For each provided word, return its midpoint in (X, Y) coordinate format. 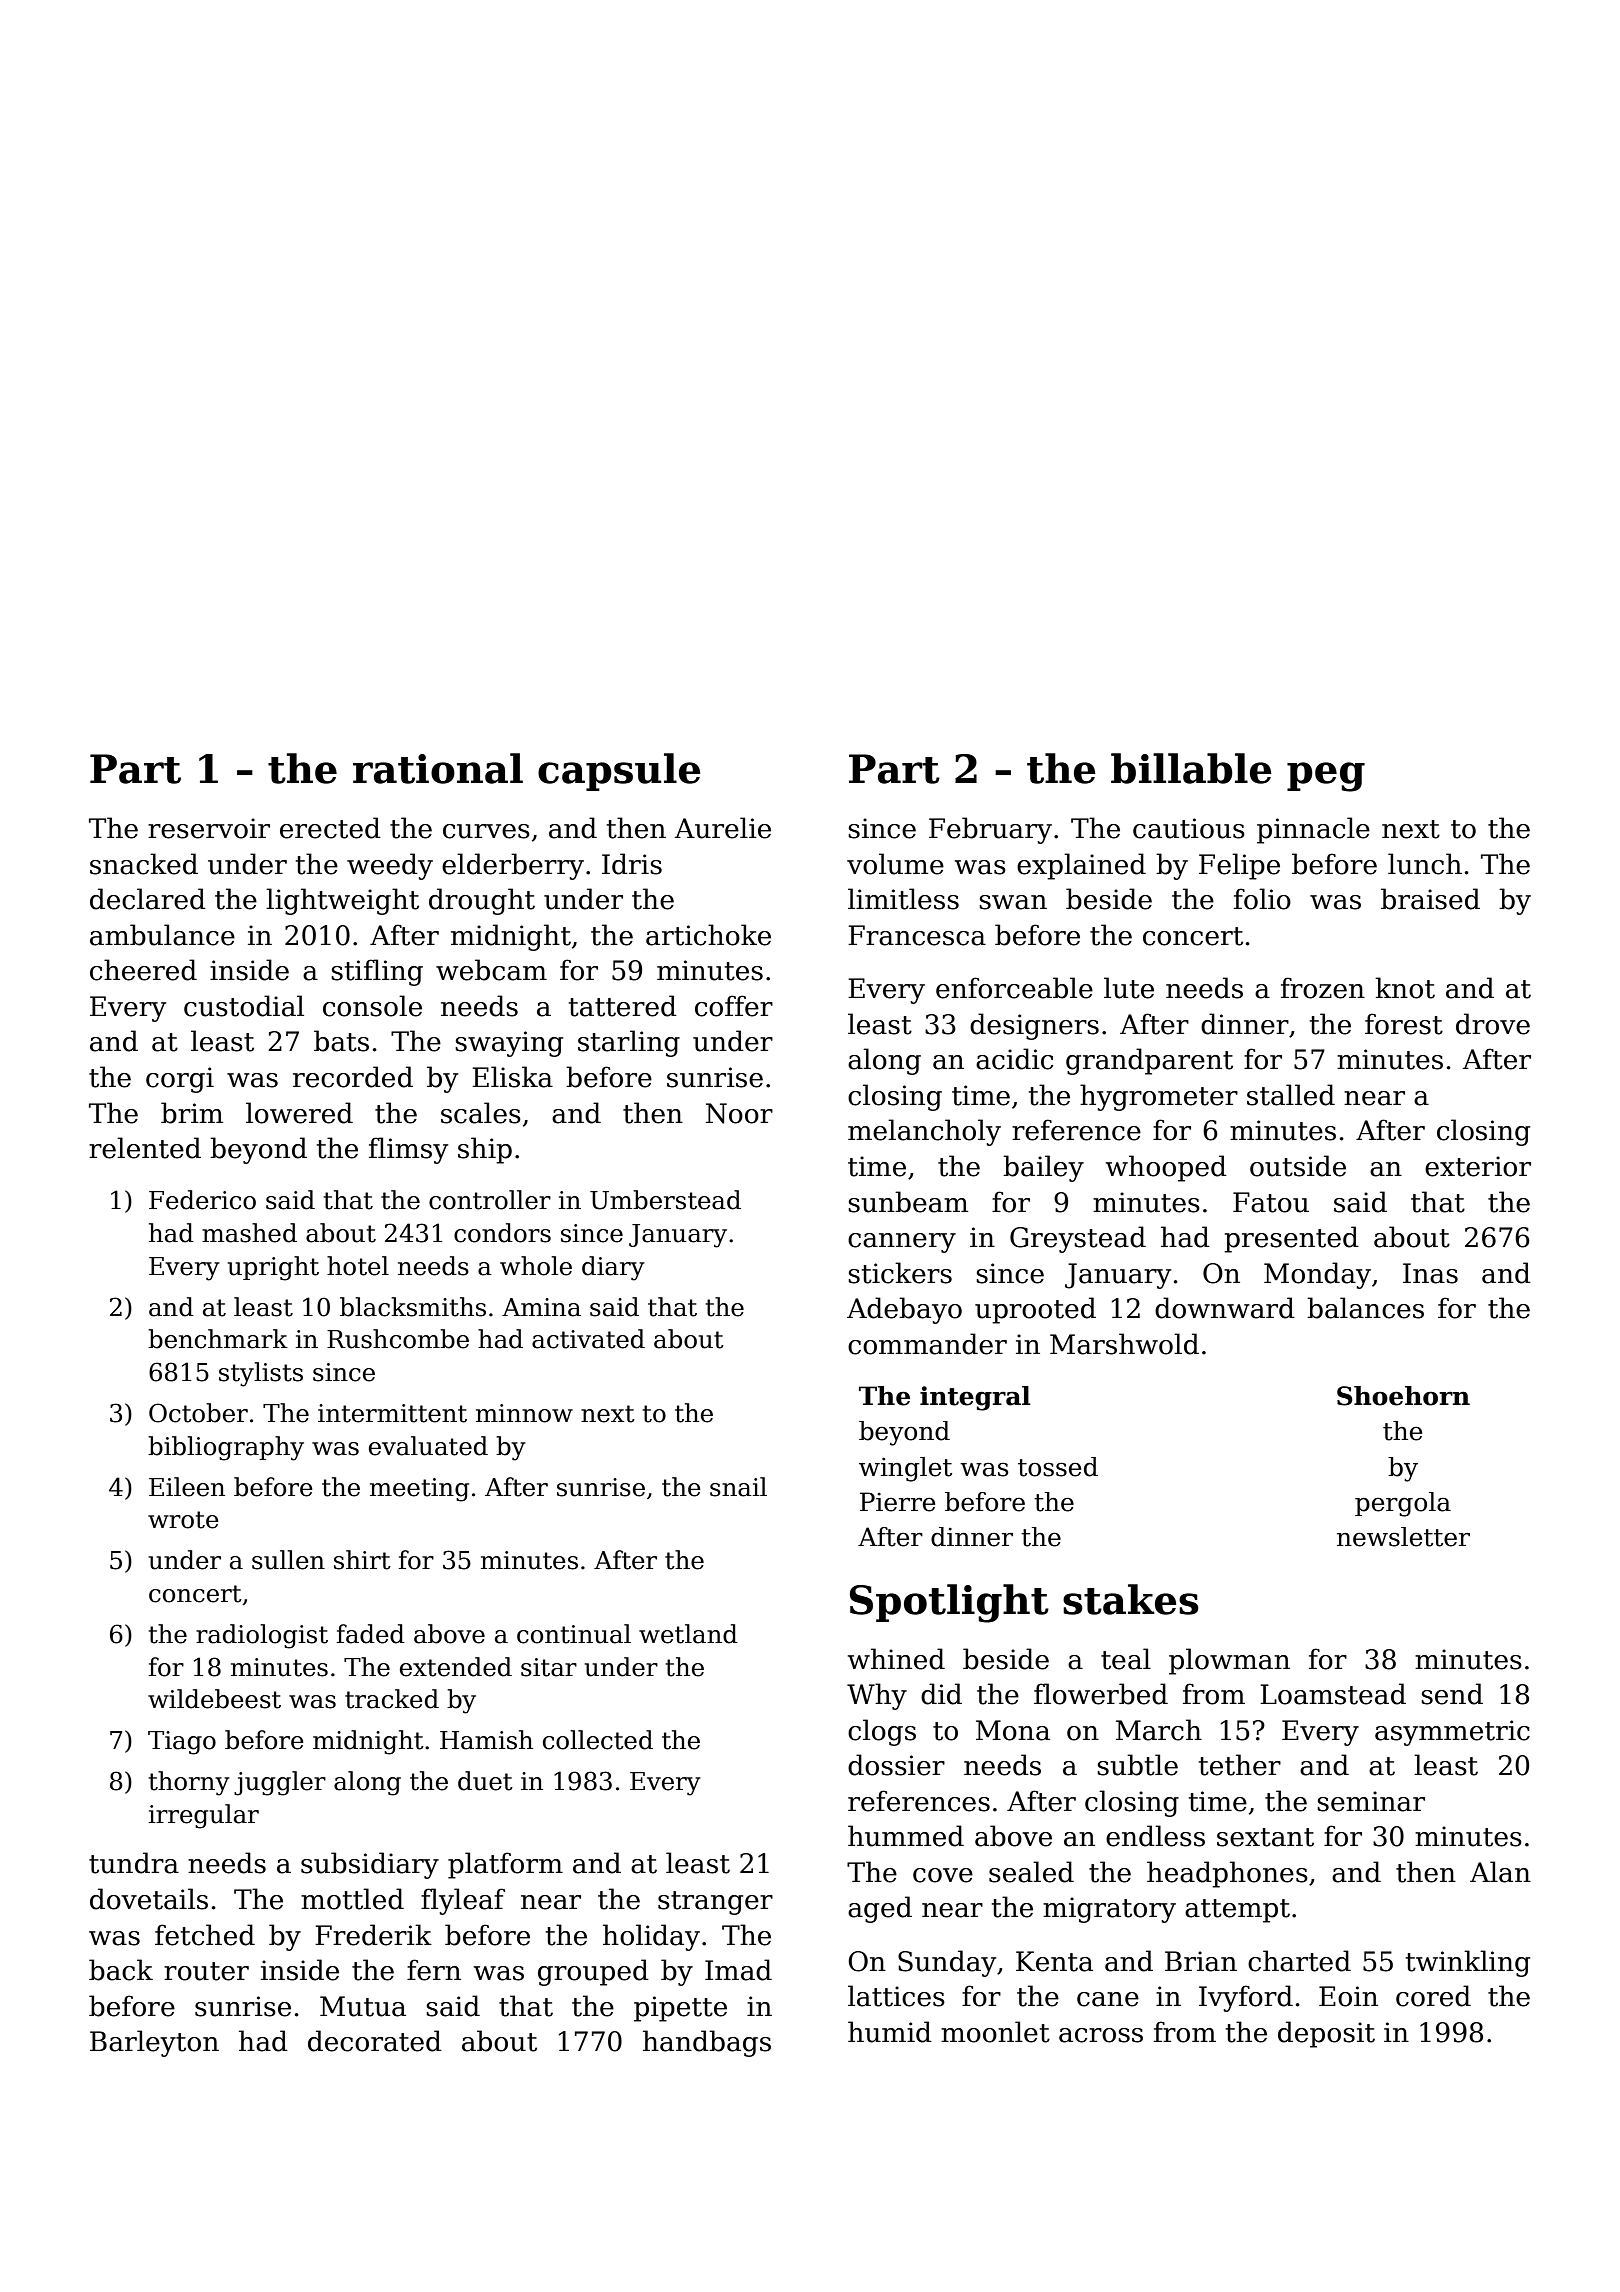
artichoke (708, 935)
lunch (1425, 864)
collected (598, 1740)
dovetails (149, 1899)
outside (1298, 1166)
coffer (734, 1006)
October (198, 1413)
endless (1155, 1836)
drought (482, 901)
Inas (1430, 1273)
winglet (905, 1469)
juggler (280, 1783)
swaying (509, 1044)
